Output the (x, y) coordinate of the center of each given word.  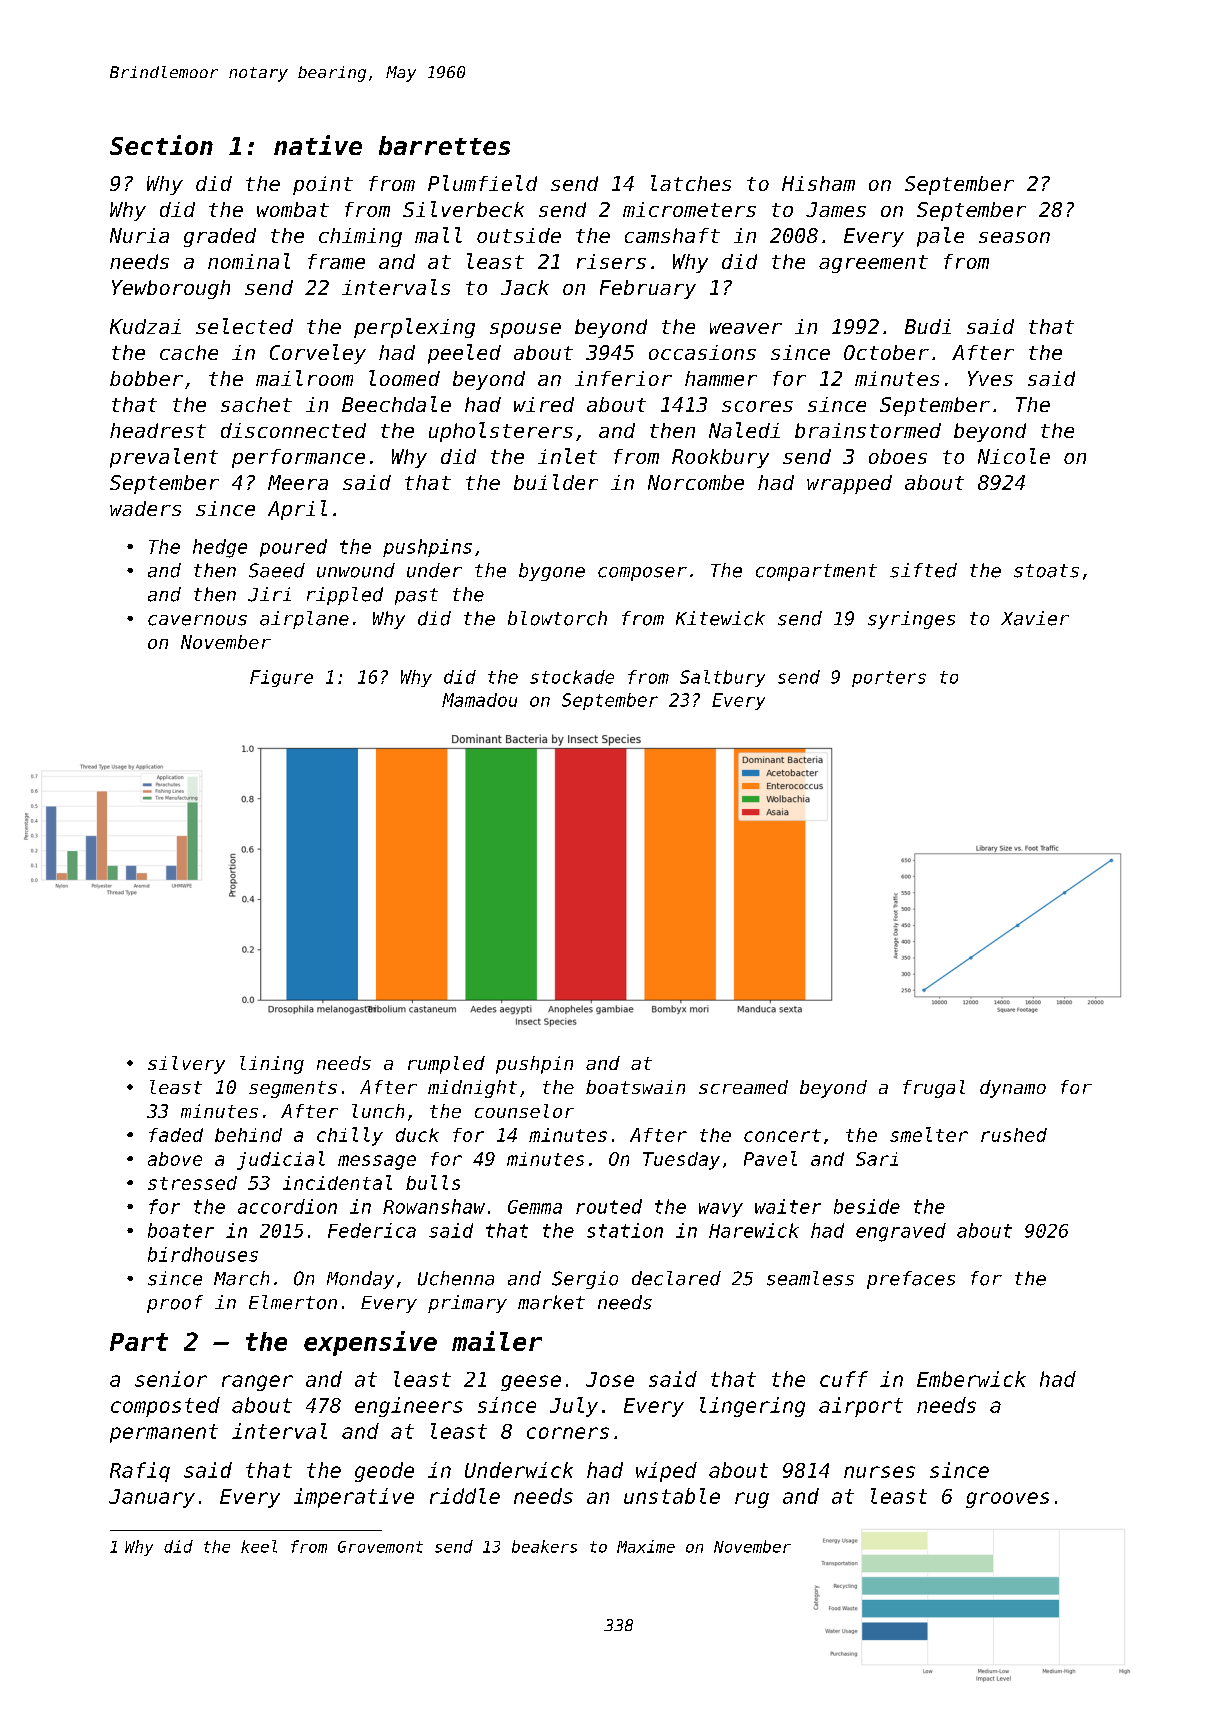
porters (889, 679)
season (1014, 237)
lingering (752, 1407)
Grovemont (380, 1547)
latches (691, 183)
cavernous (197, 620)
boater (181, 1230)
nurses (879, 1472)
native (318, 145)
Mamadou (479, 700)
